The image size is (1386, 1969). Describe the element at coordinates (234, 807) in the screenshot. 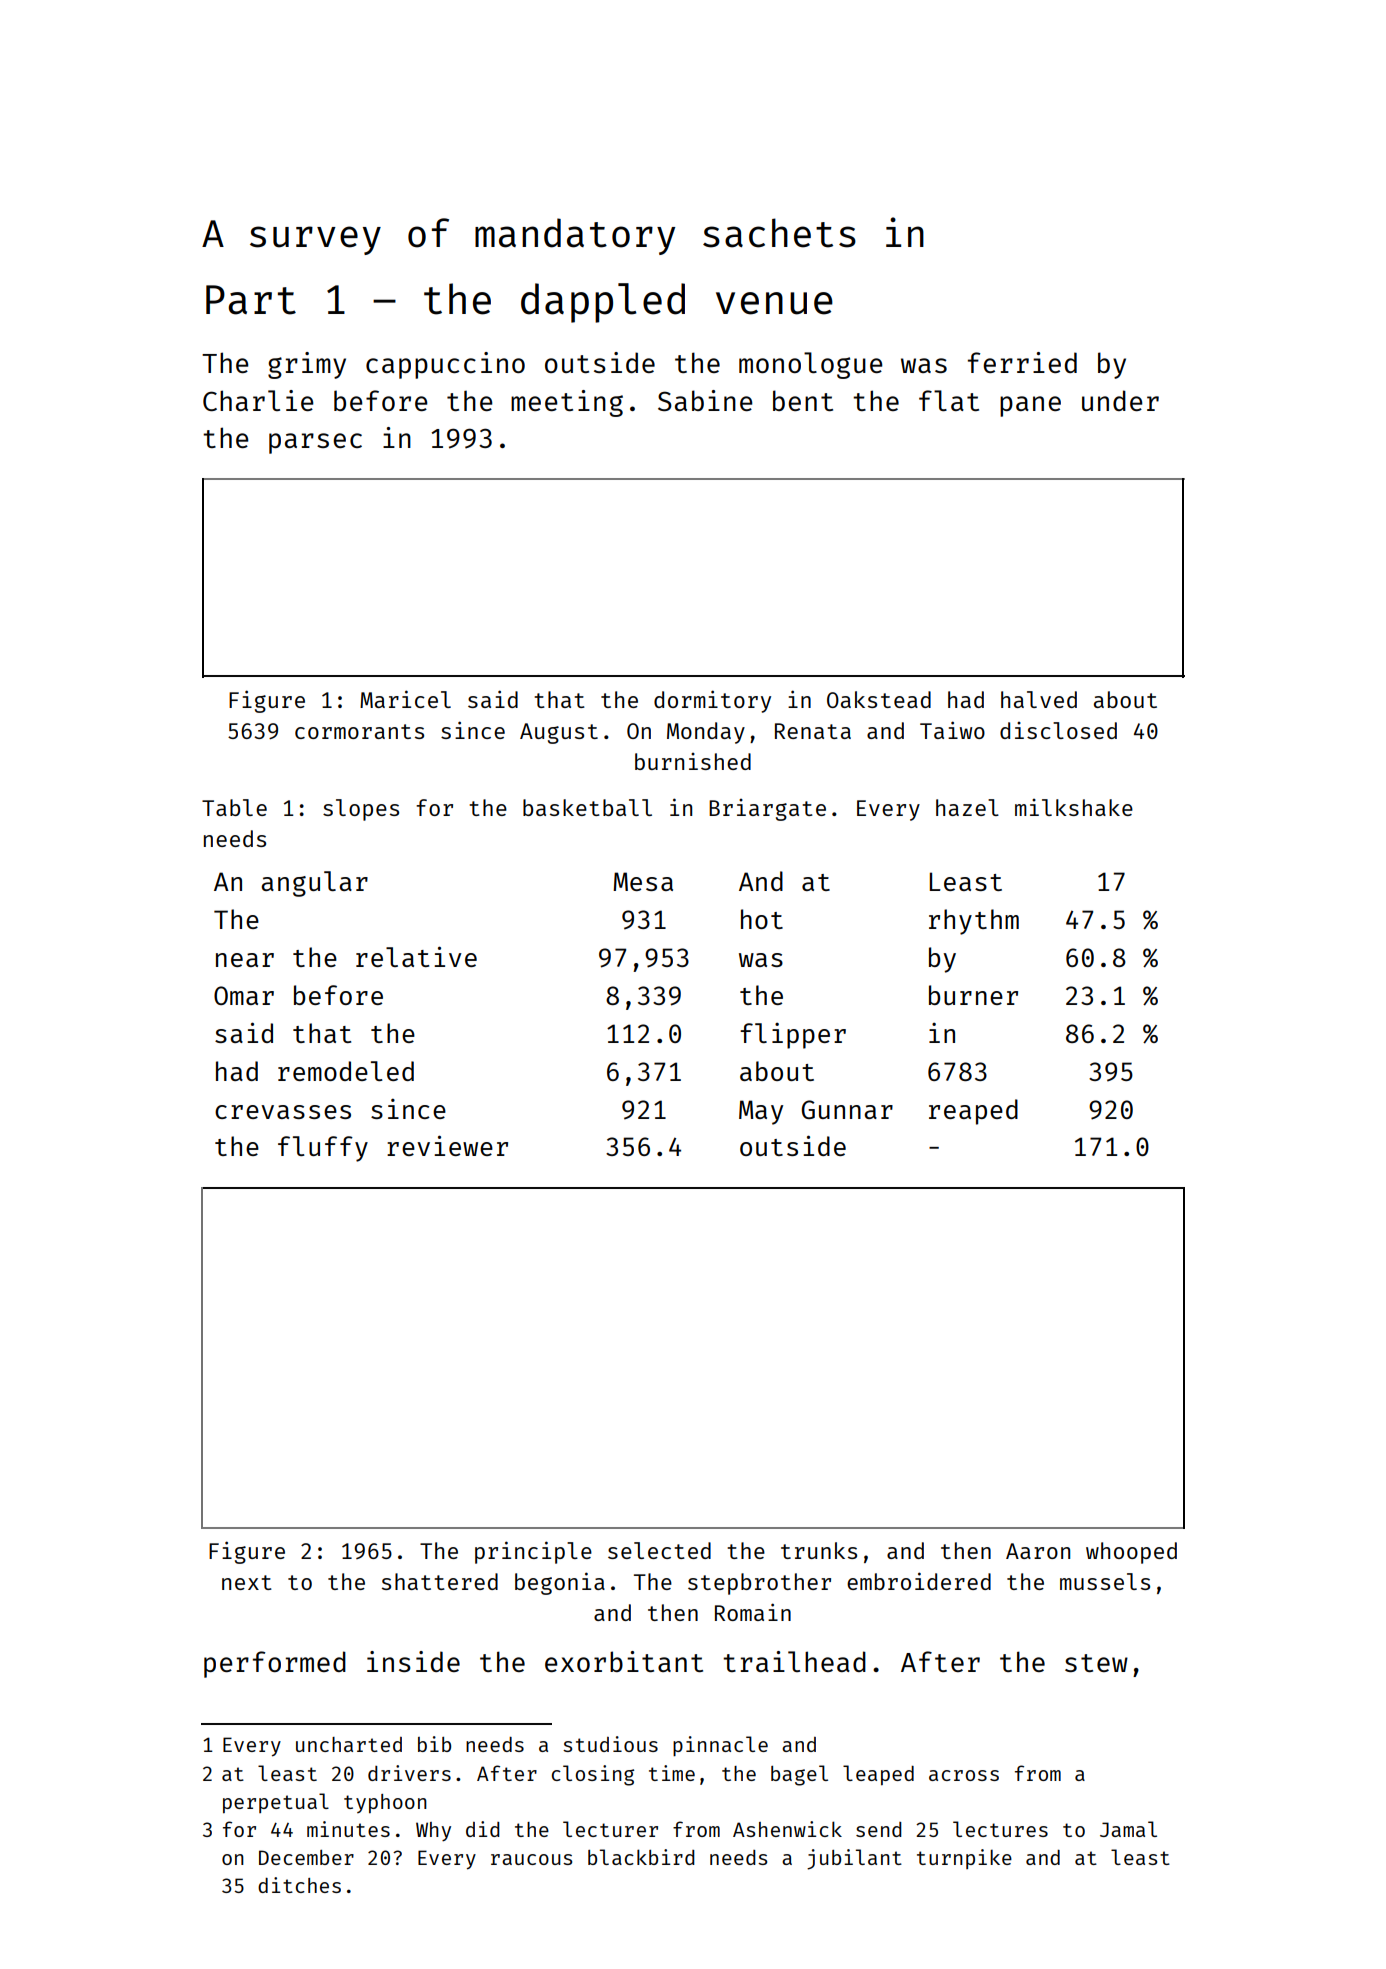

I see `Table` at that location.
